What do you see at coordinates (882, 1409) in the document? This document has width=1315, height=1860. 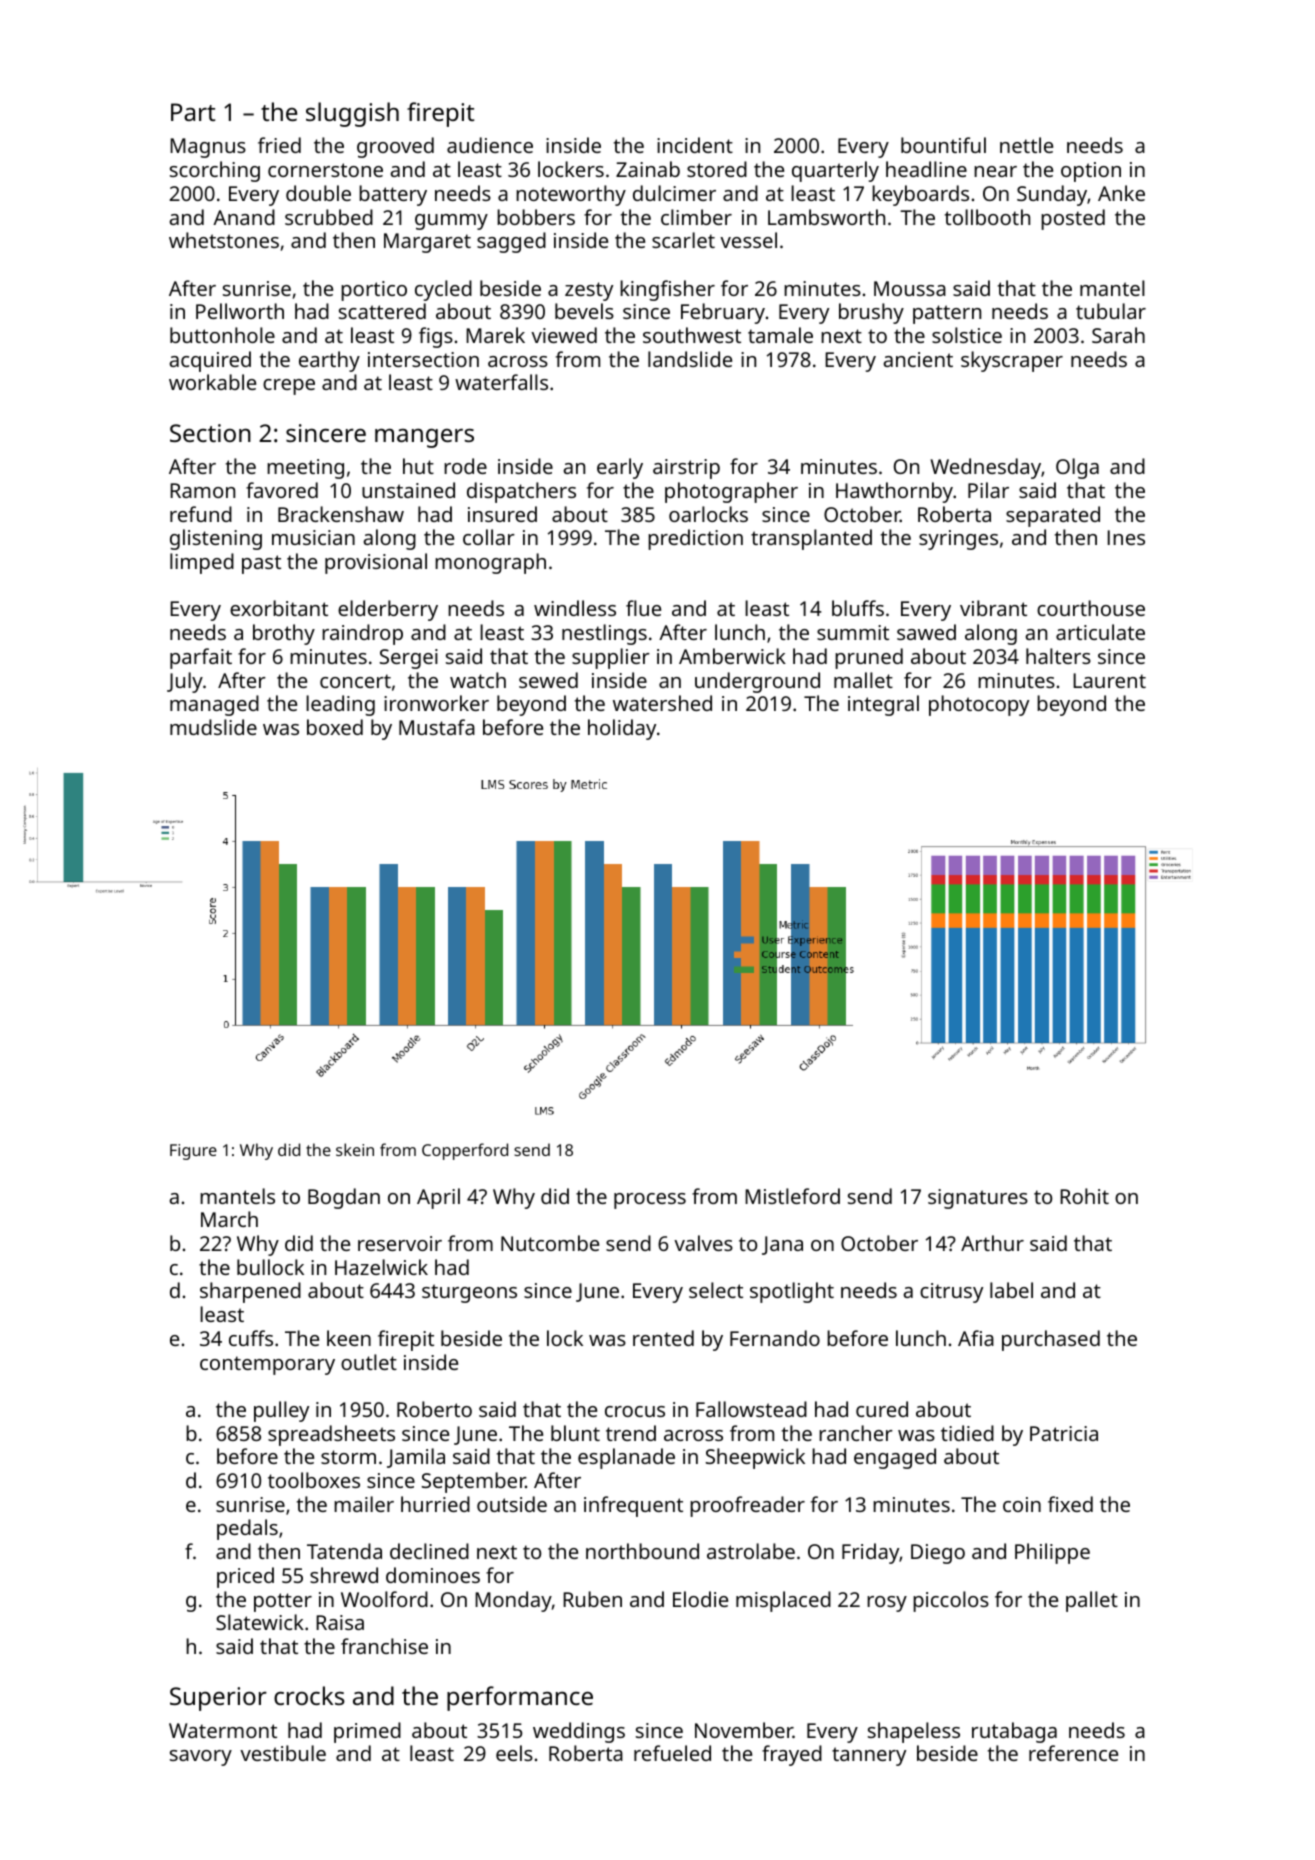 I see `cured` at bounding box center [882, 1409].
